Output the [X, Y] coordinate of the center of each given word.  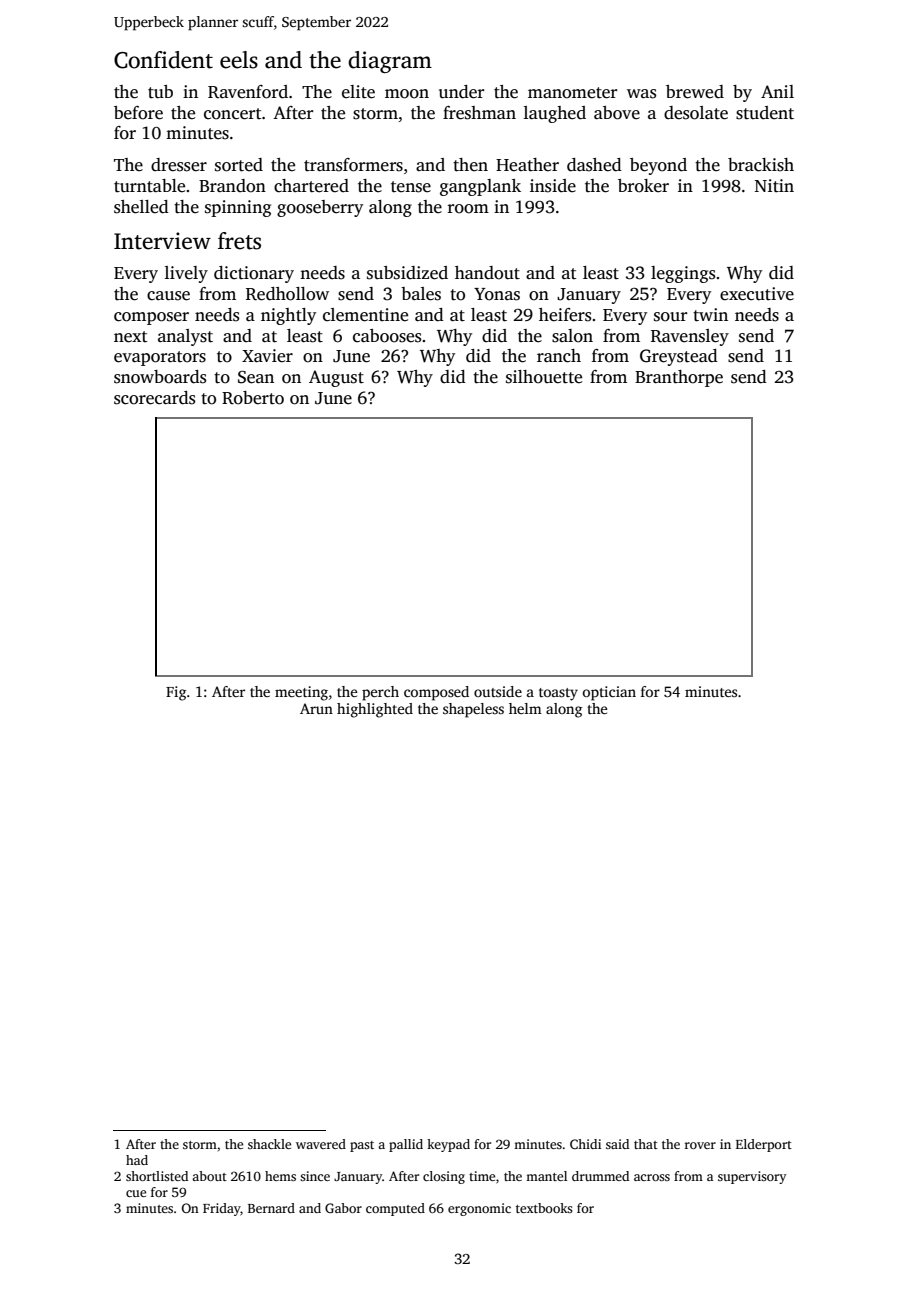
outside [498, 691]
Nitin [774, 186]
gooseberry [320, 208]
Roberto [253, 398]
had [137, 1160]
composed [436, 693]
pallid [406, 1145]
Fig [176, 693]
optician [609, 693]
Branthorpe [679, 378]
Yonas [497, 294]
